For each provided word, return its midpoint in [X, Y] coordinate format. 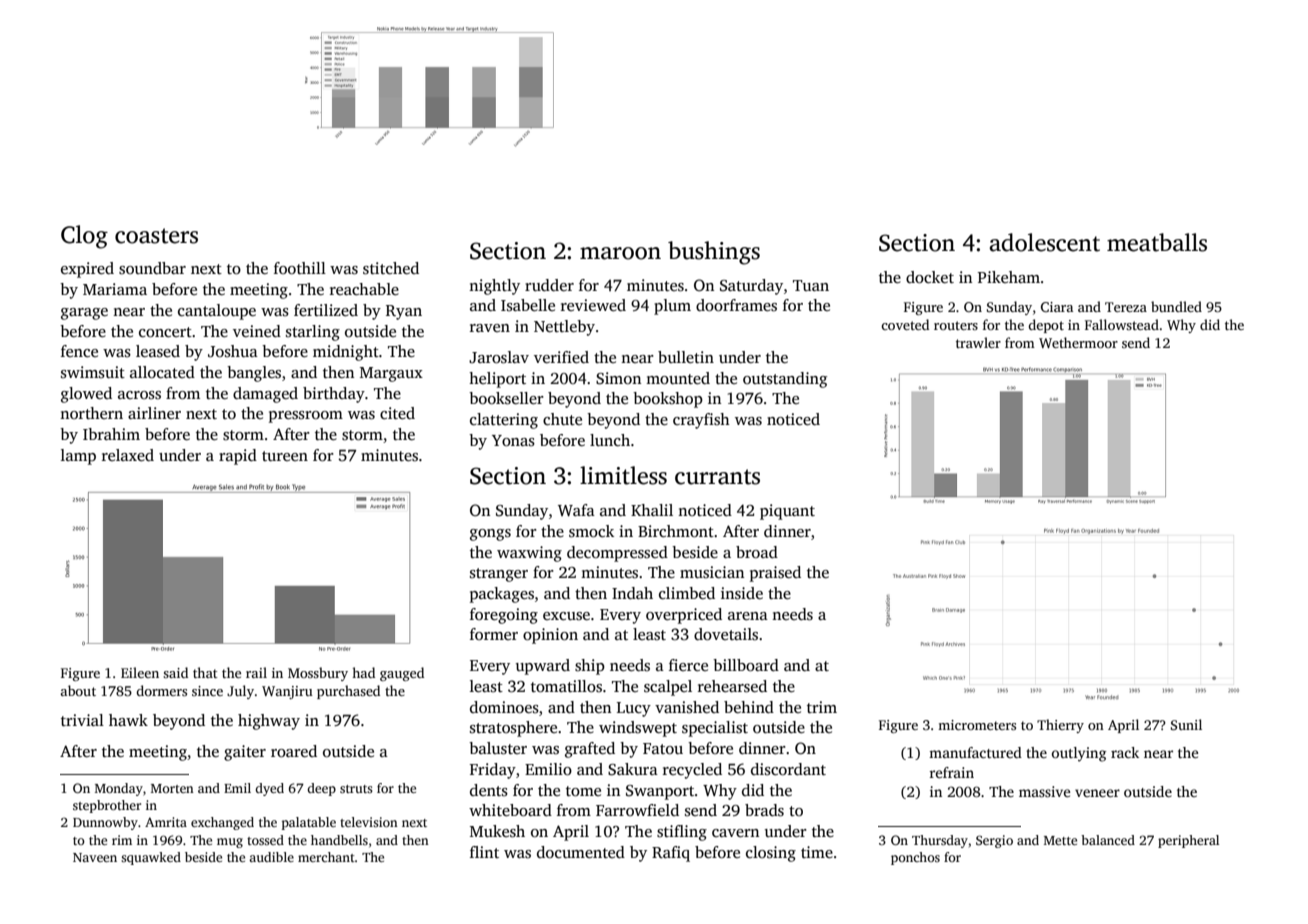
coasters [156, 236]
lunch [610, 440]
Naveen [95, 857]
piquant [787, 512]
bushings [714, 253]
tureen [285, 456]
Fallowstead [1122, 324]
